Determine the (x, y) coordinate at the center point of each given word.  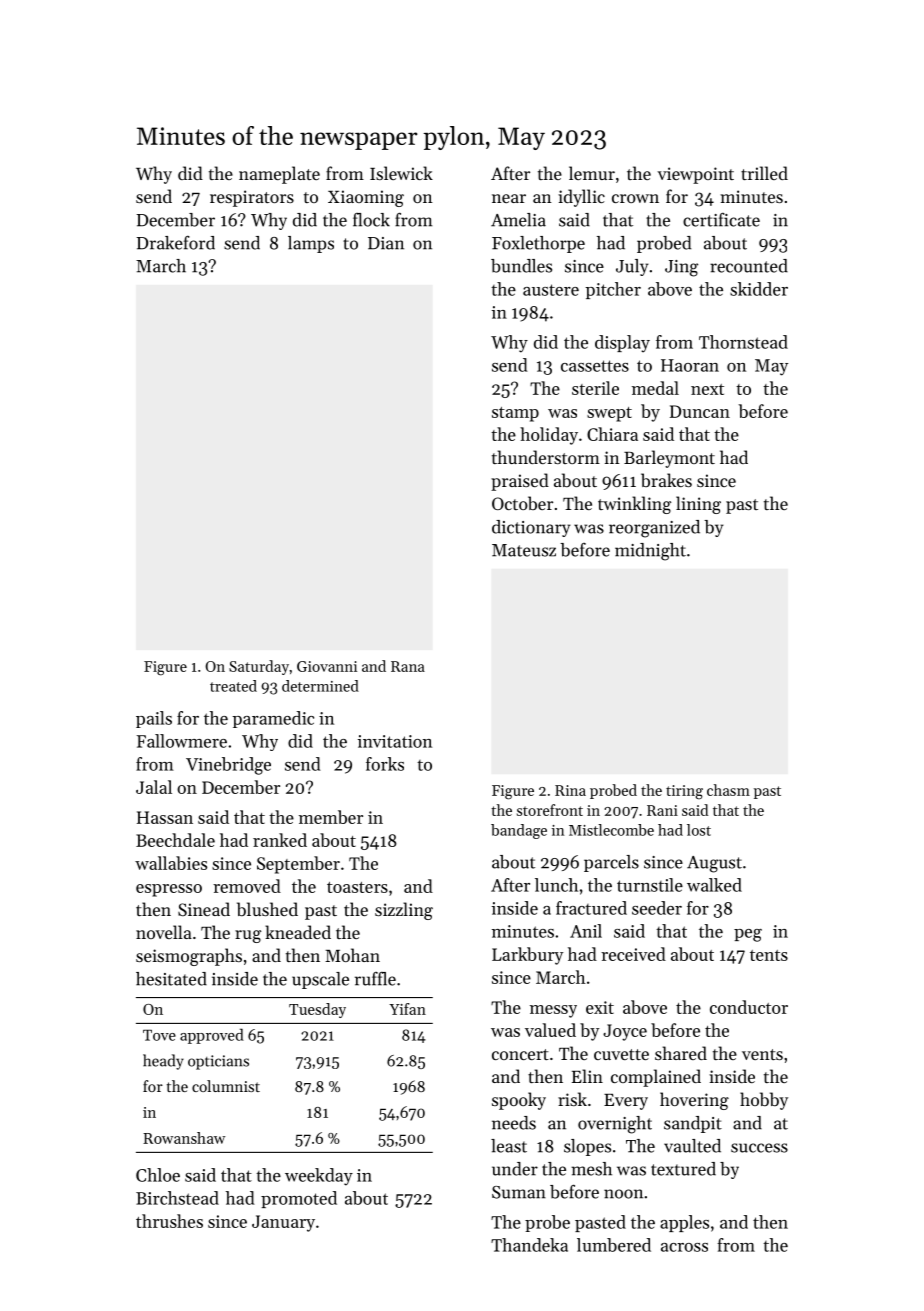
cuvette (621, 1054)
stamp (515, 414)
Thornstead (743, 342)
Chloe (158, 1175)
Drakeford (175, 243)
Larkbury (527, 956)
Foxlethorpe (538, 244)
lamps (311, 244)
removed (247, 886)
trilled (764, 173)
